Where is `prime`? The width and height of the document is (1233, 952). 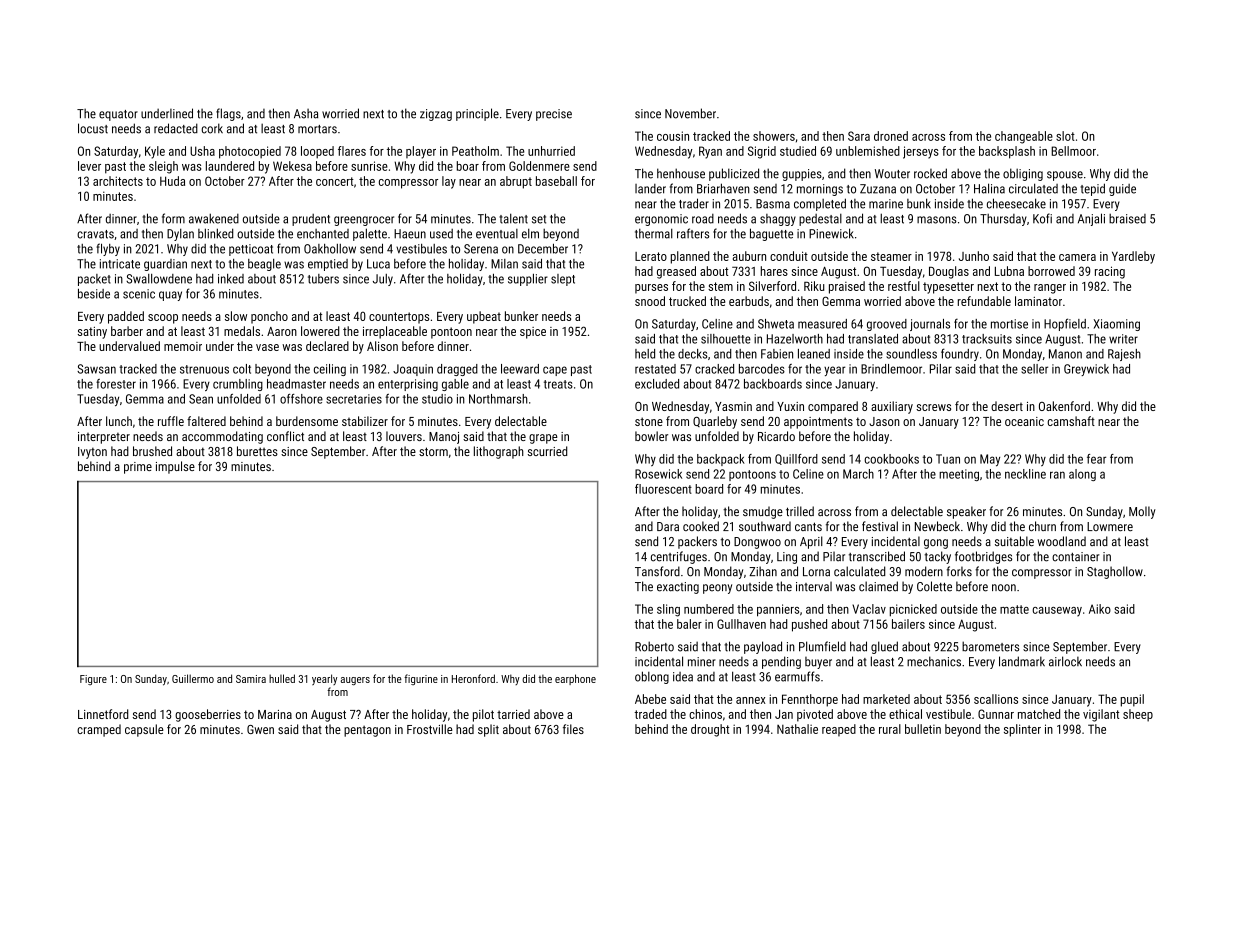
prime is located at coordinates (138, 468).
